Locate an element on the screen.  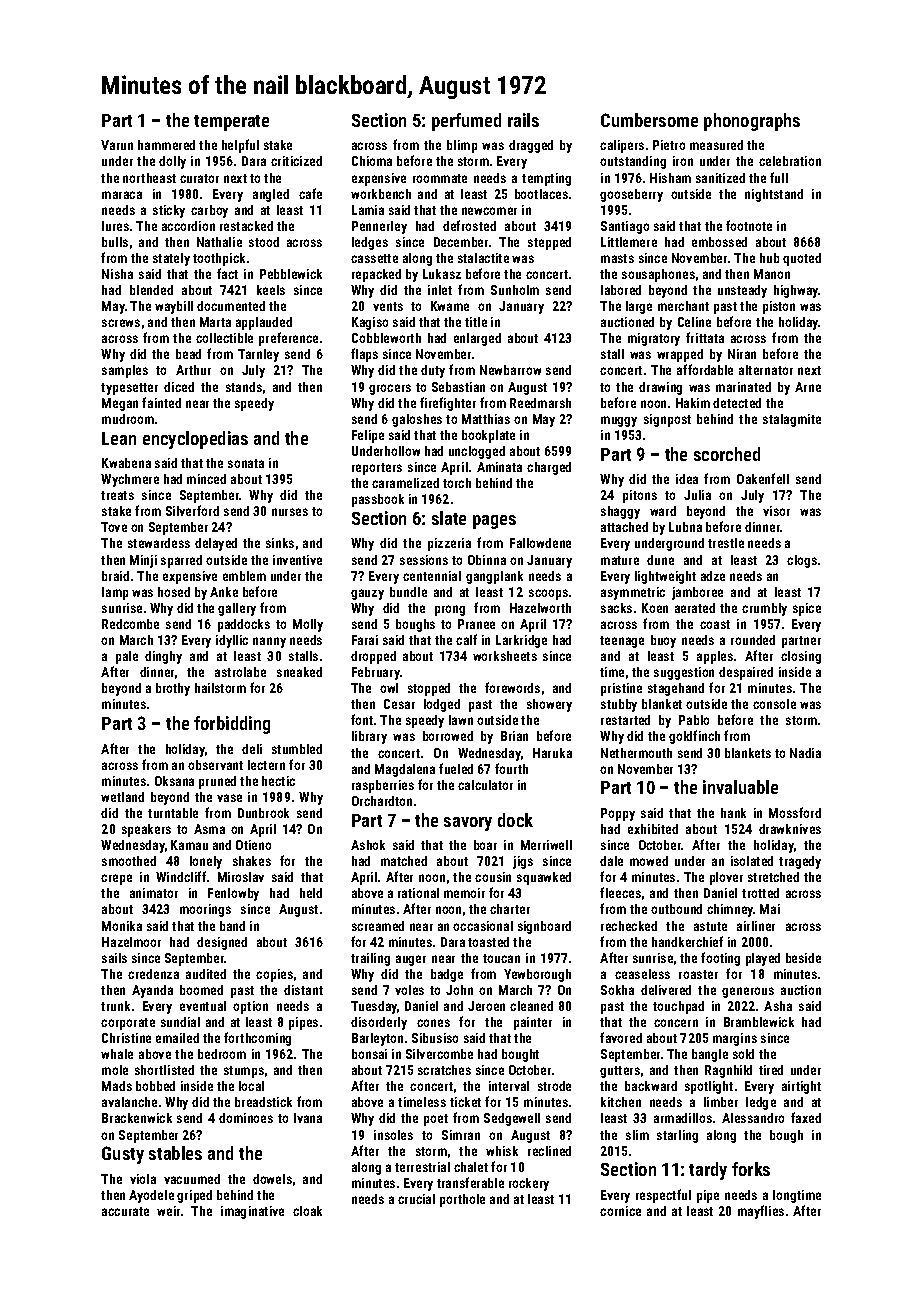
fourth is located at coordinates (511, 768).
